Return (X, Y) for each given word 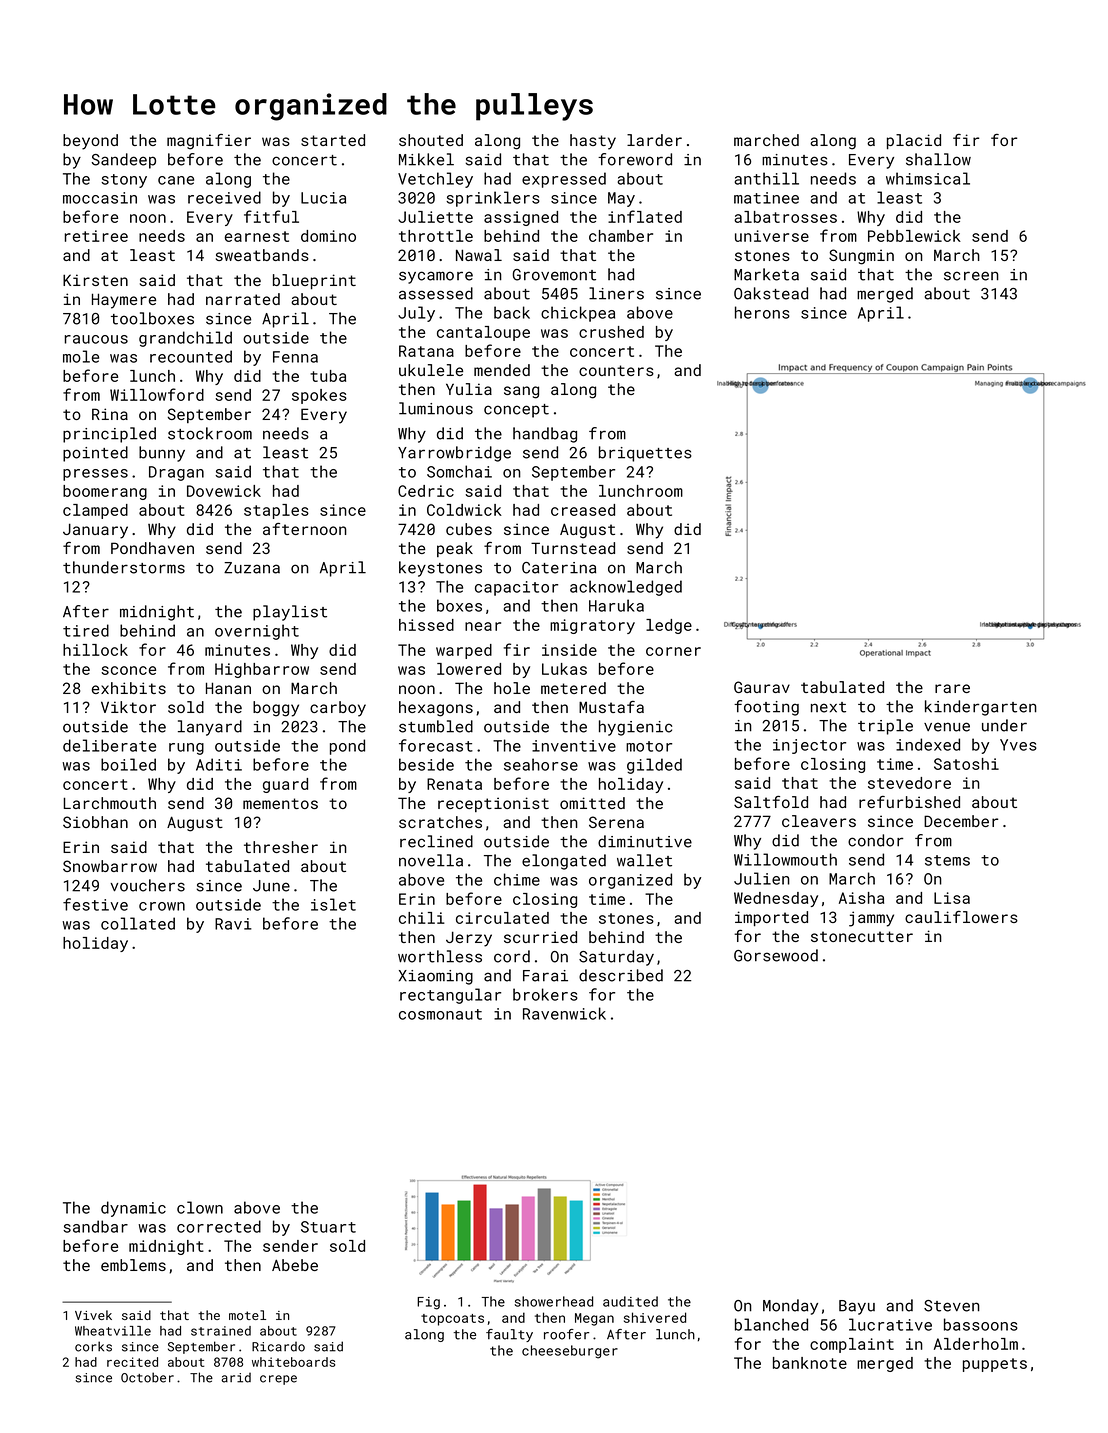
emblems (133, 1265)
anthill (766, 178)
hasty (593, 142)
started (333, 140)
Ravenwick (564, 1013)
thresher (281, 847)
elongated (564, 862)
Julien (762, 878)
